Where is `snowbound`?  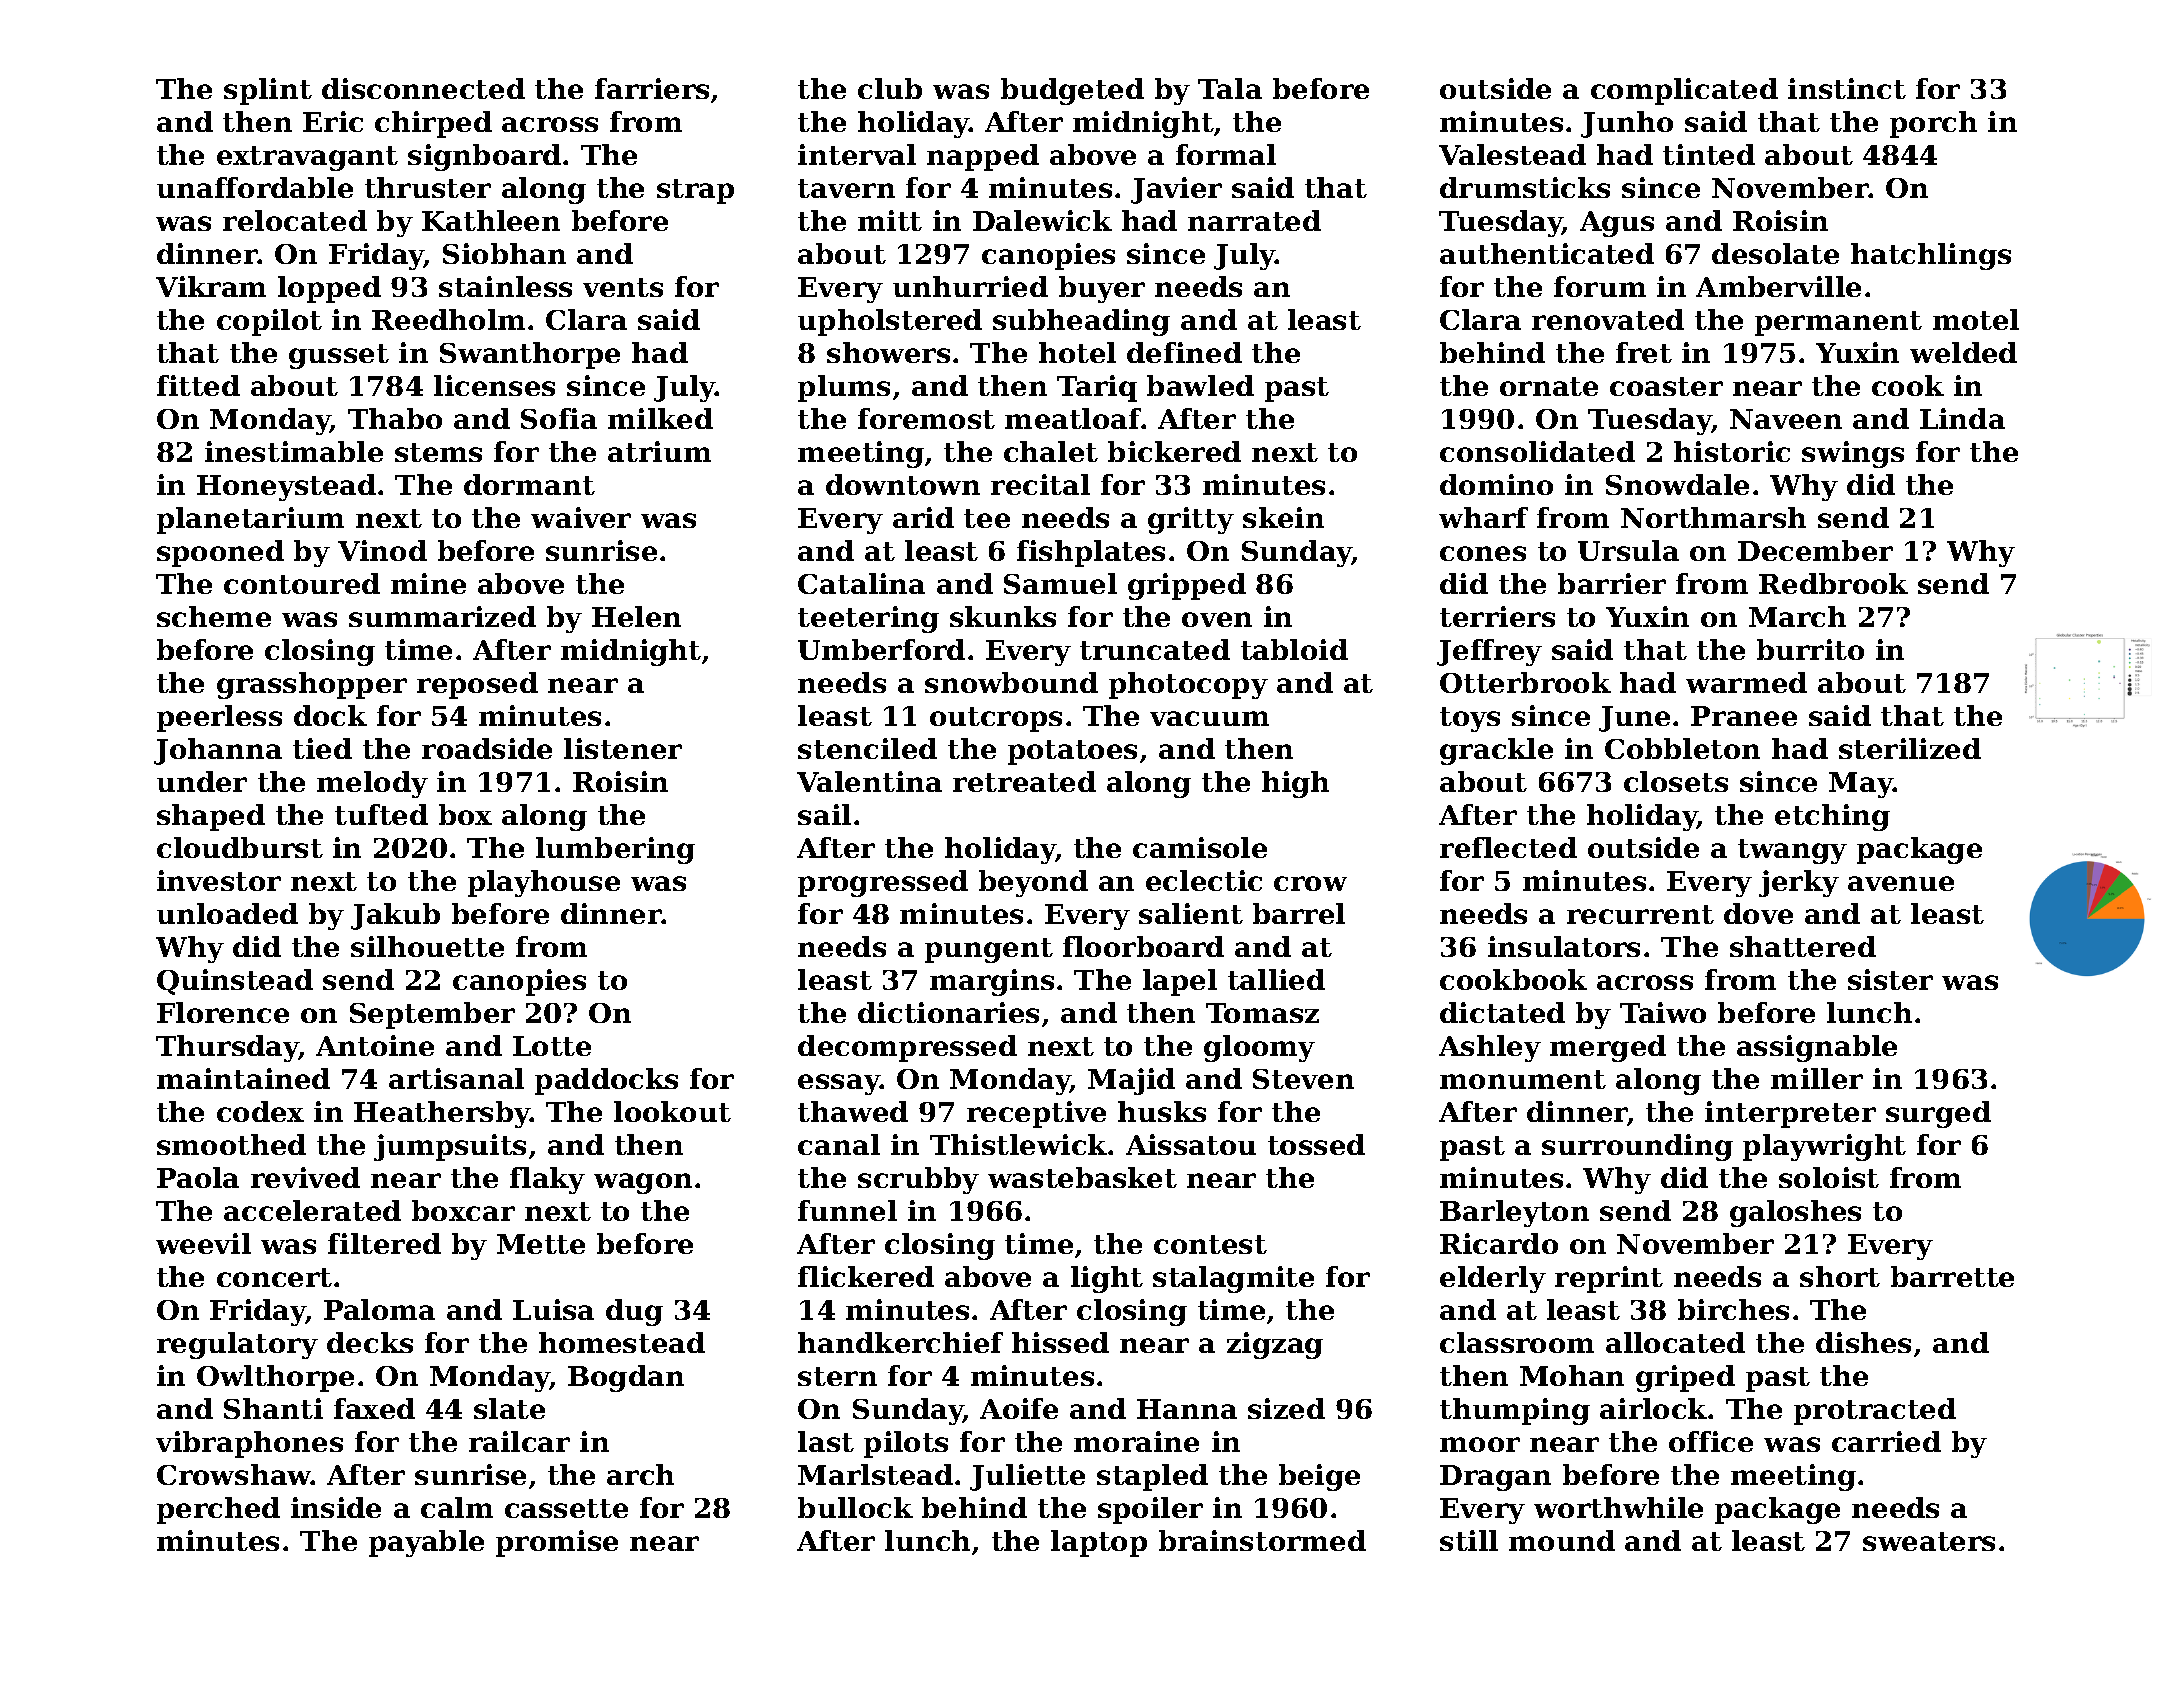
snowbound is located at coordinates (1011, 682).
